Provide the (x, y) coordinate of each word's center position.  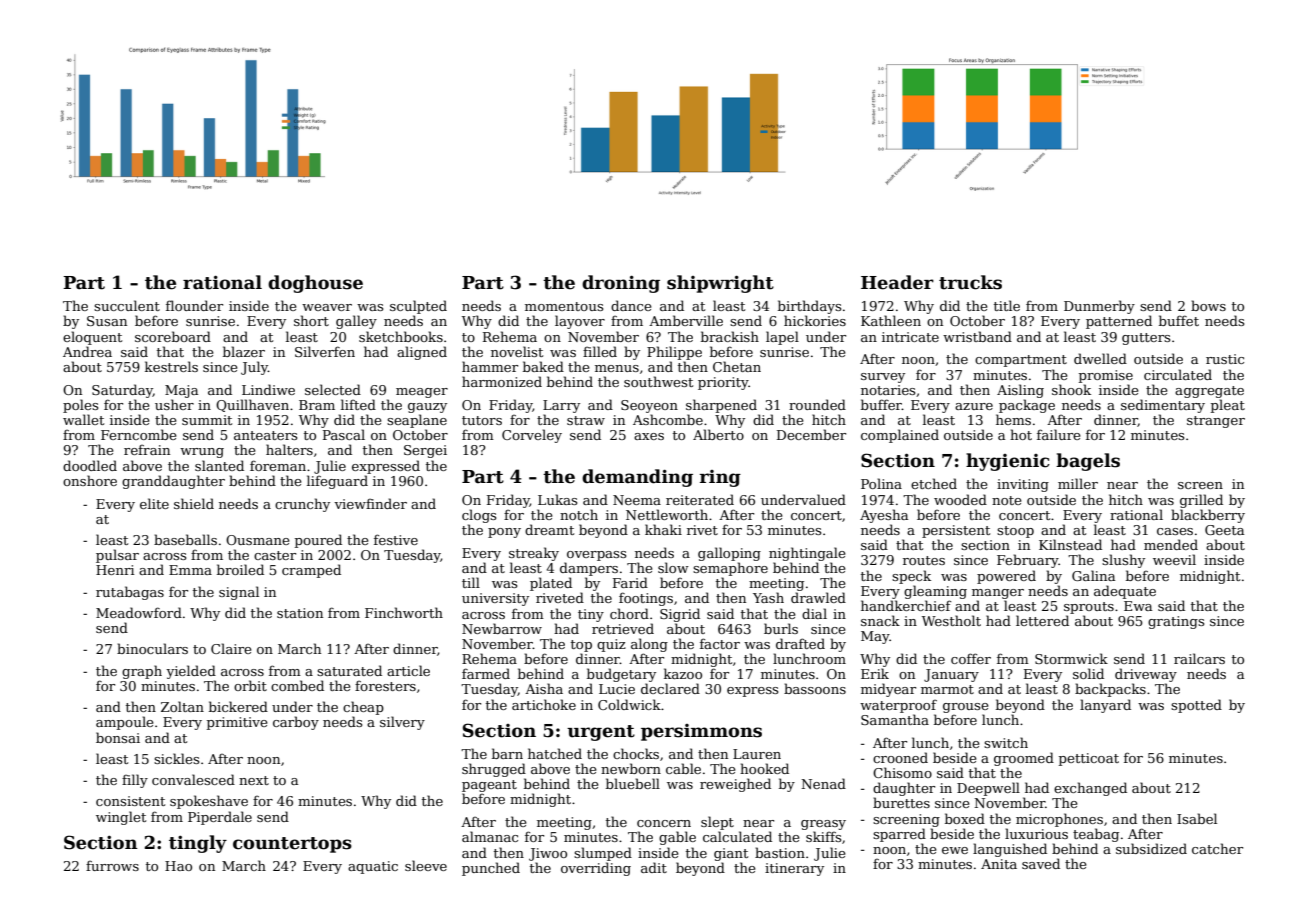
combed (297, 685)
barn (507, 753)
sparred (899, 835)
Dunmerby (1099, 307)
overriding (596, 869)
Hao (178, 866)
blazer (244, 351)
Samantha (895, 719)
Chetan (737, 366)
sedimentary (1163, 406)
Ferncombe (139, 434)
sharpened (721, 406)
